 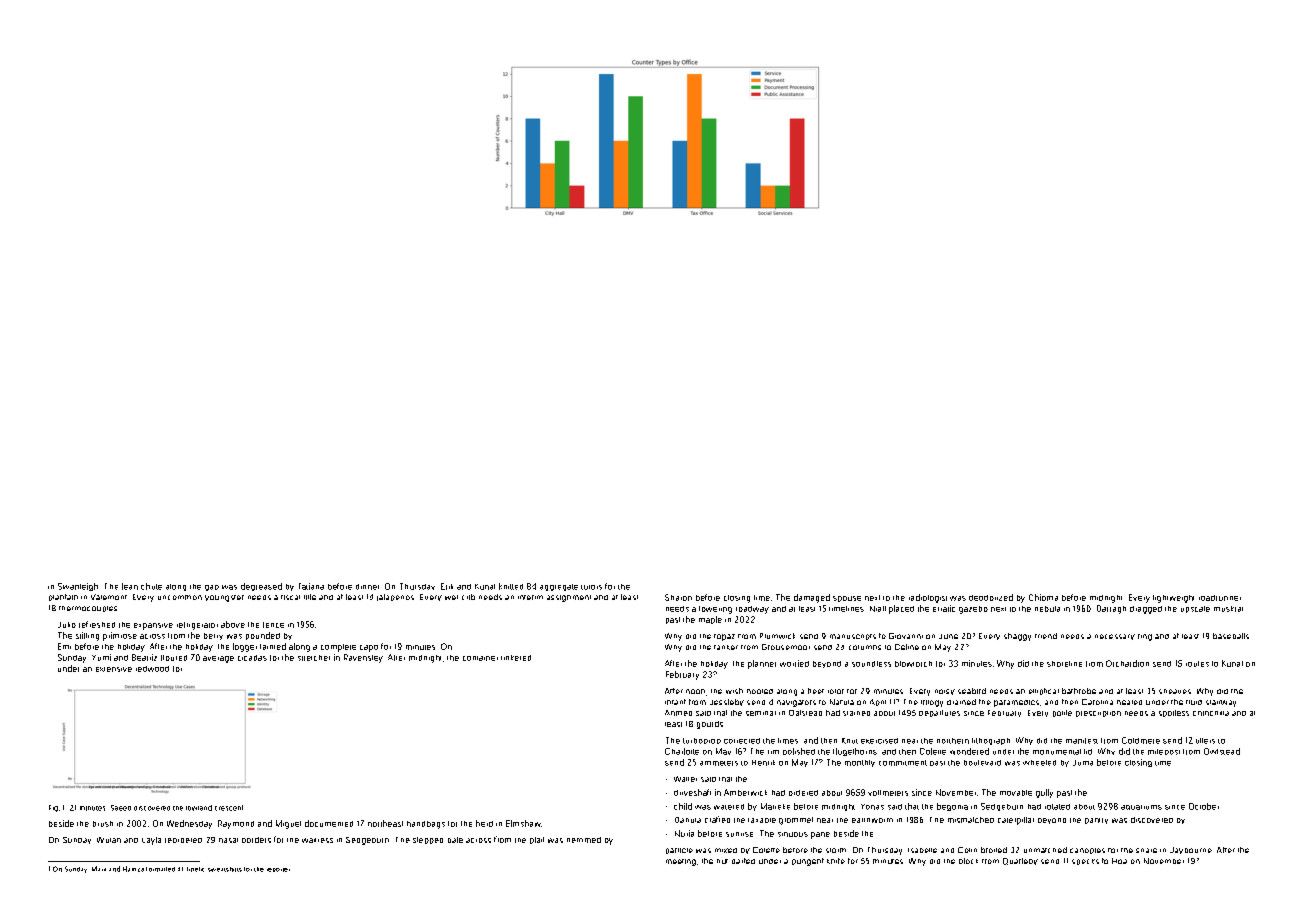 I want to click on noisy, so click(x=945, y=692).
